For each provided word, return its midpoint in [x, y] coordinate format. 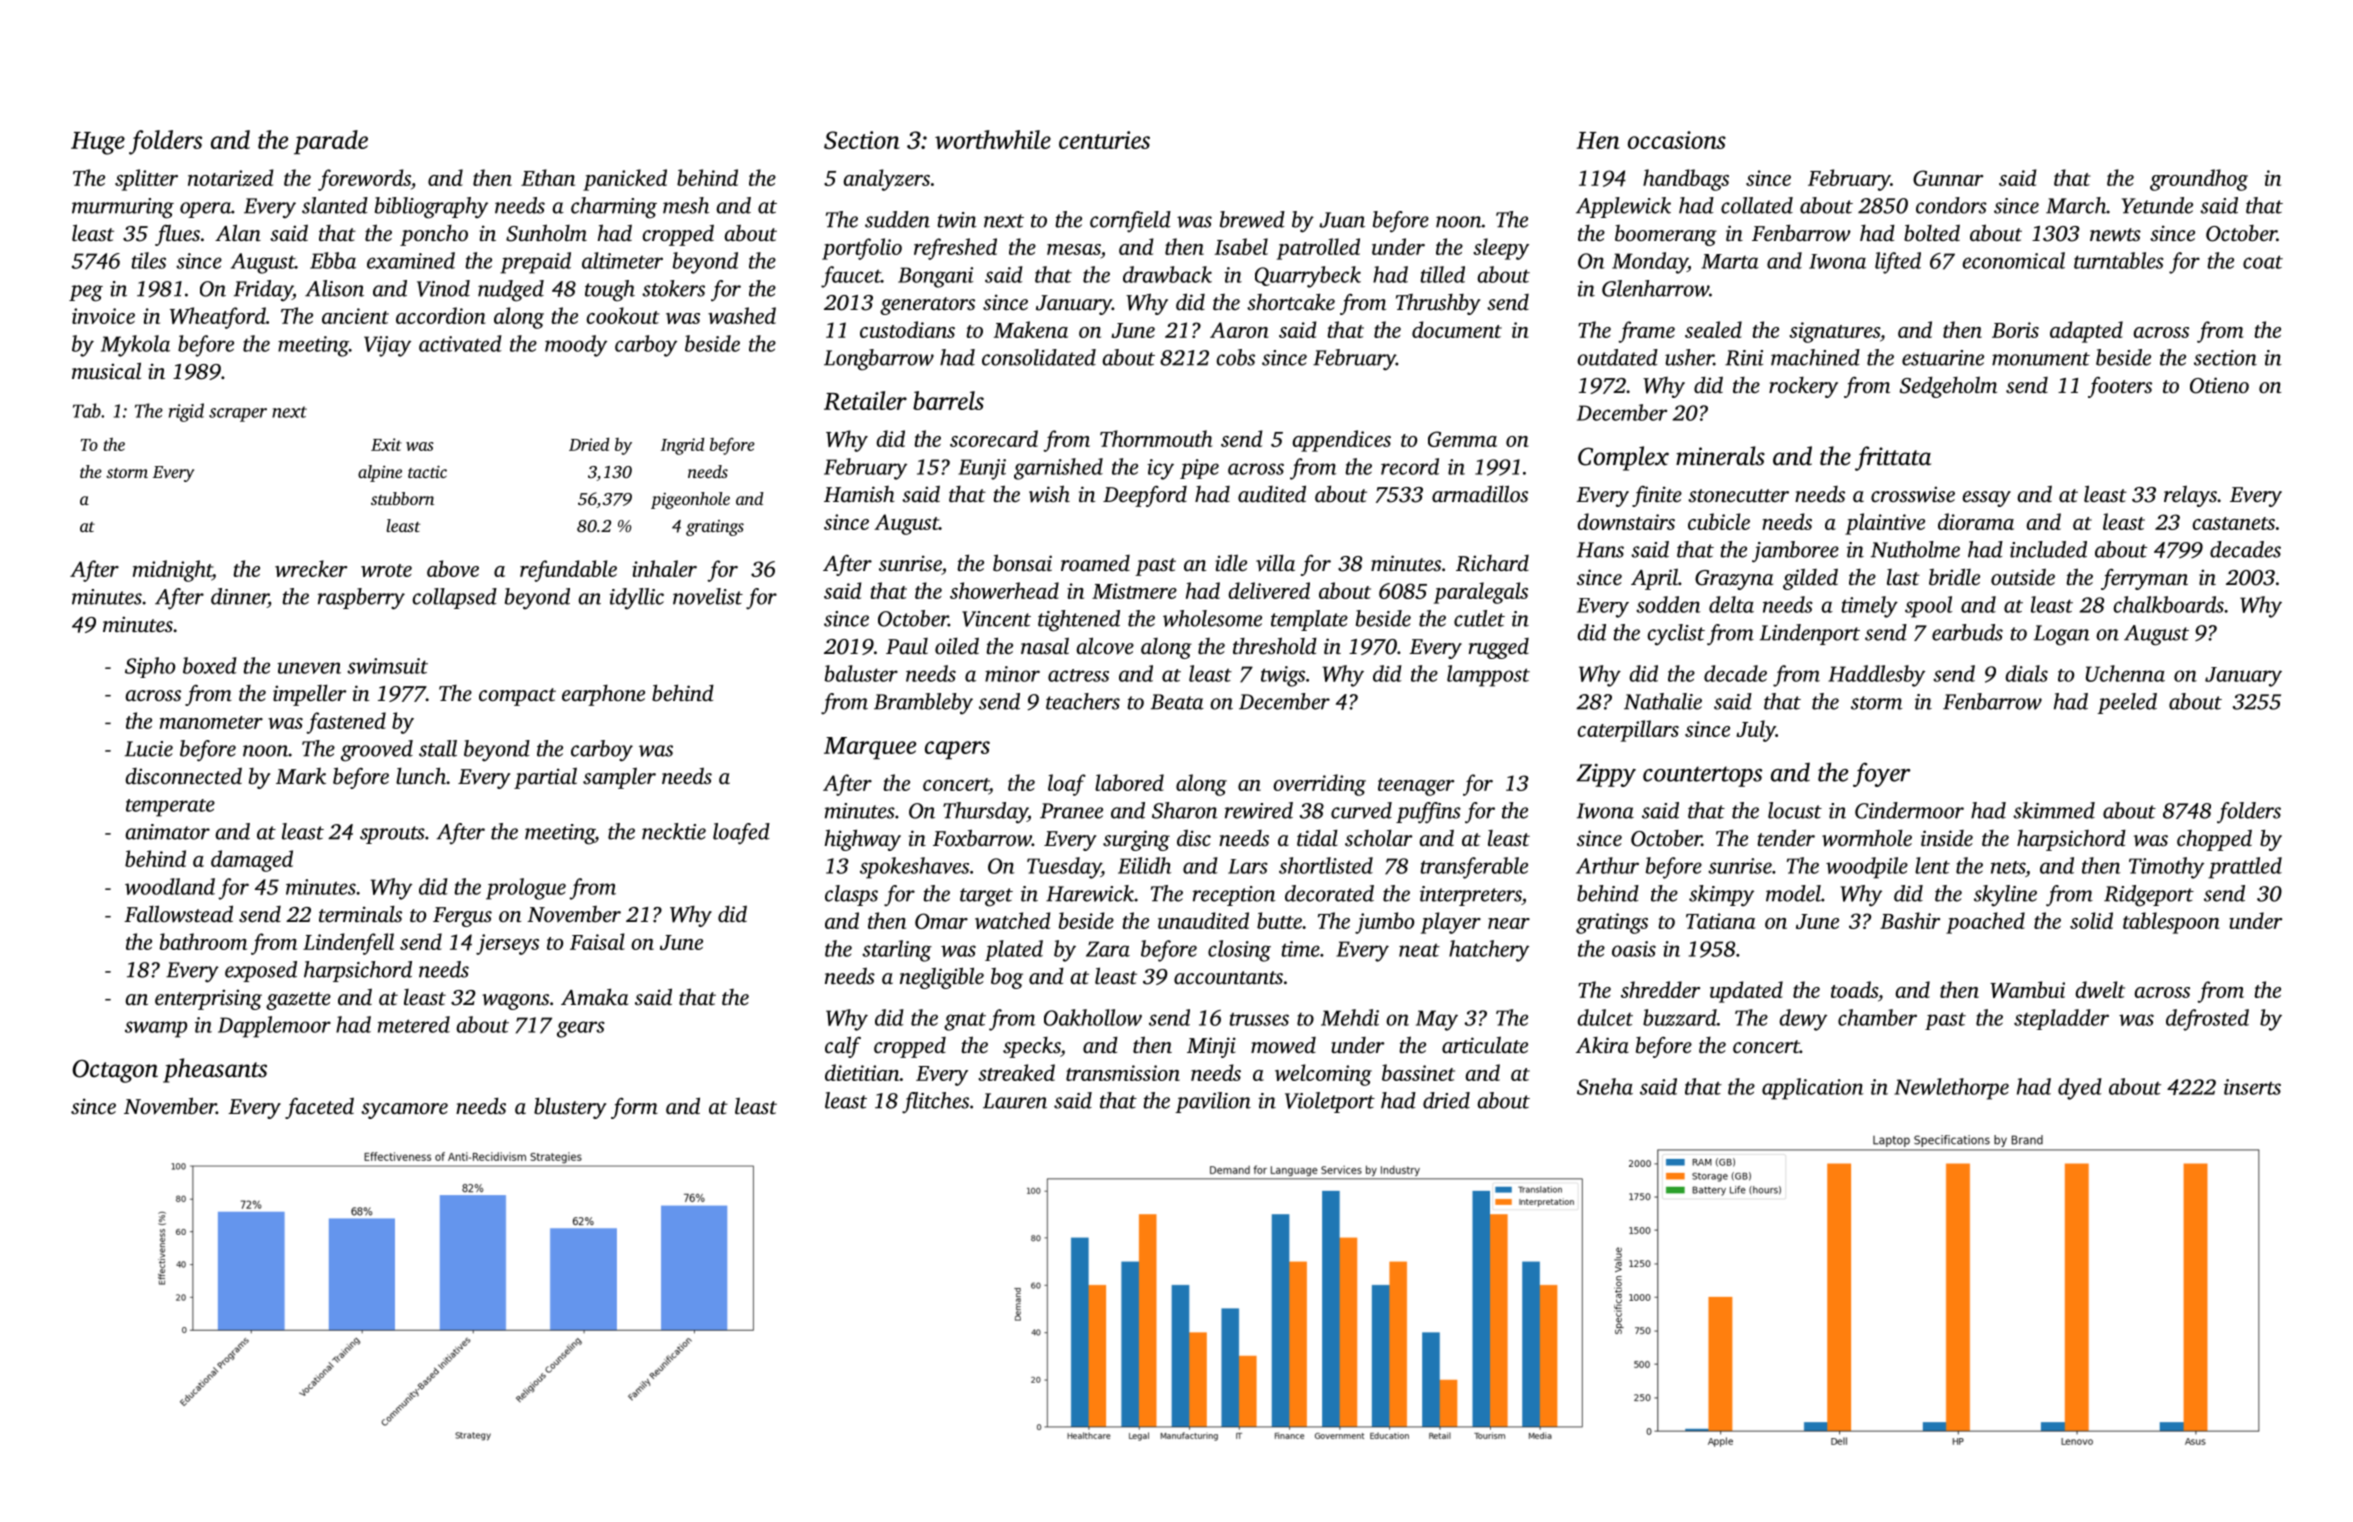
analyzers [887, 180]
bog [1007, 978]
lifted [1898, 263]
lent [1932, 865]
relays [2190, 496]
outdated [1617, 357]
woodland [170, 886]
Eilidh [1144, 865]
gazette [298, 1001]
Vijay [387, 346]
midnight [172, 571]
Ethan [548, 177]
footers [2120, 387]
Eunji [982, 469]
